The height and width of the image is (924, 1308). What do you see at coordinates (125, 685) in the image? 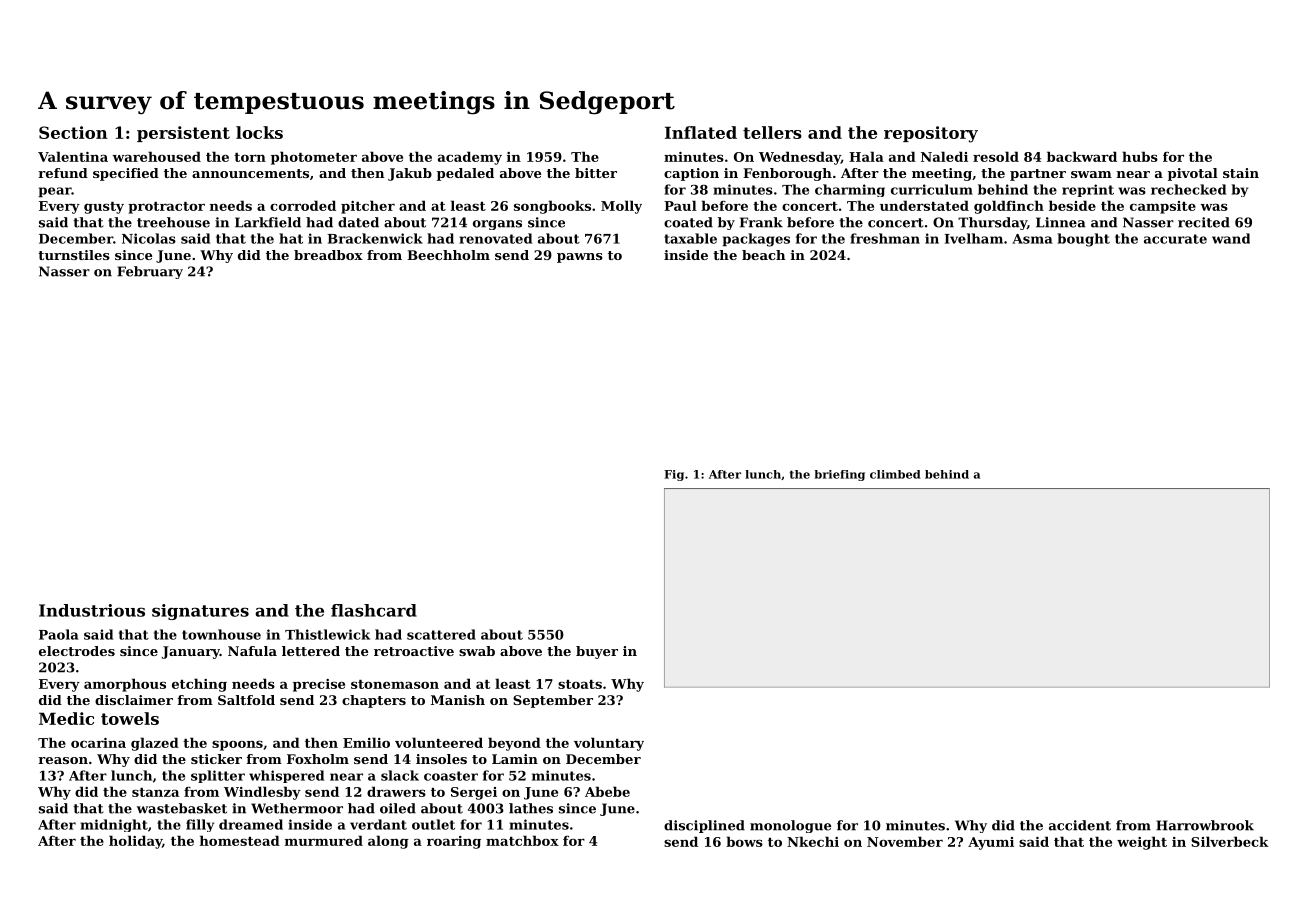
I see `amorphous` at bounding box center [125, 685].
